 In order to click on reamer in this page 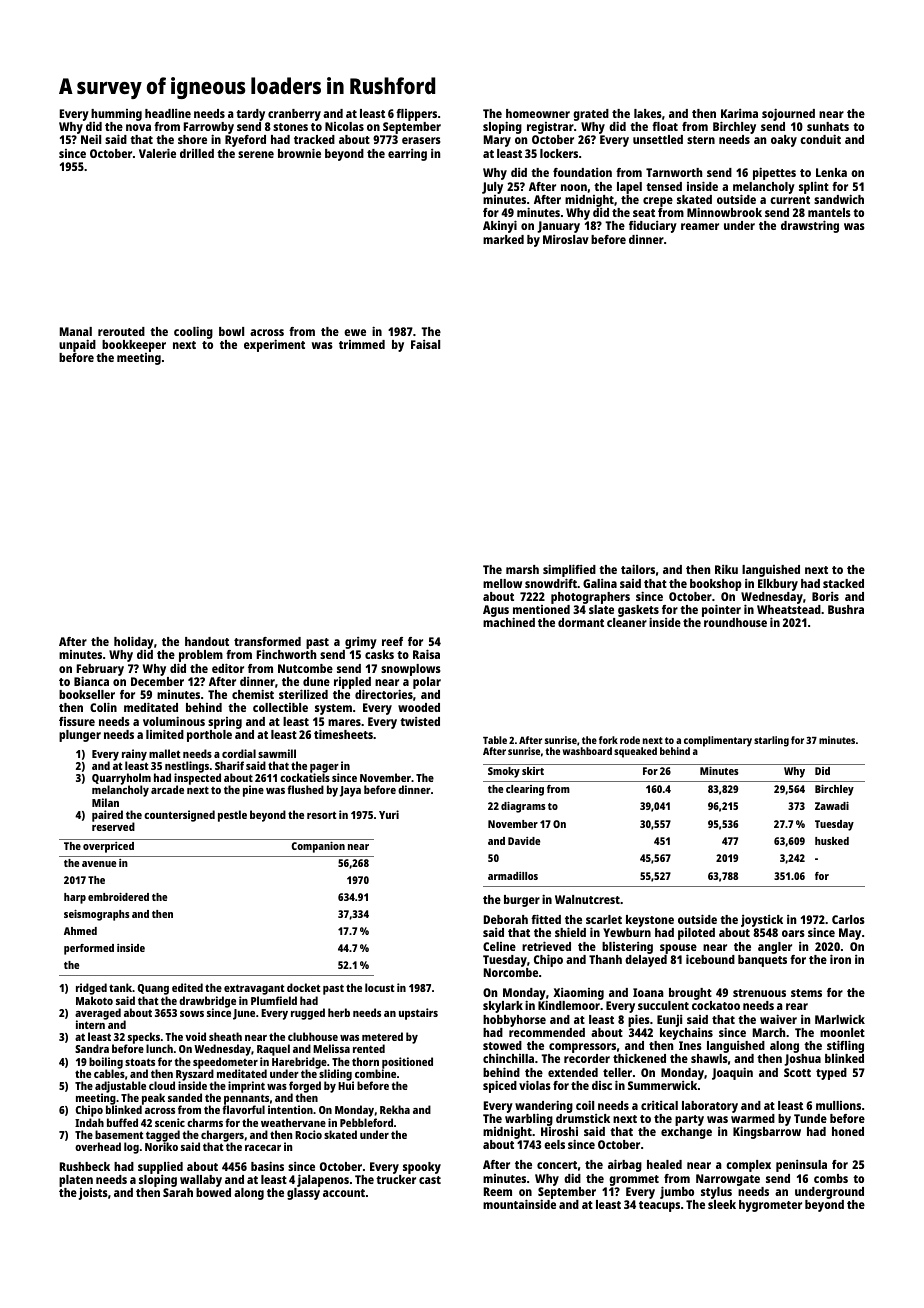, I will do `click(700, 226)`.
